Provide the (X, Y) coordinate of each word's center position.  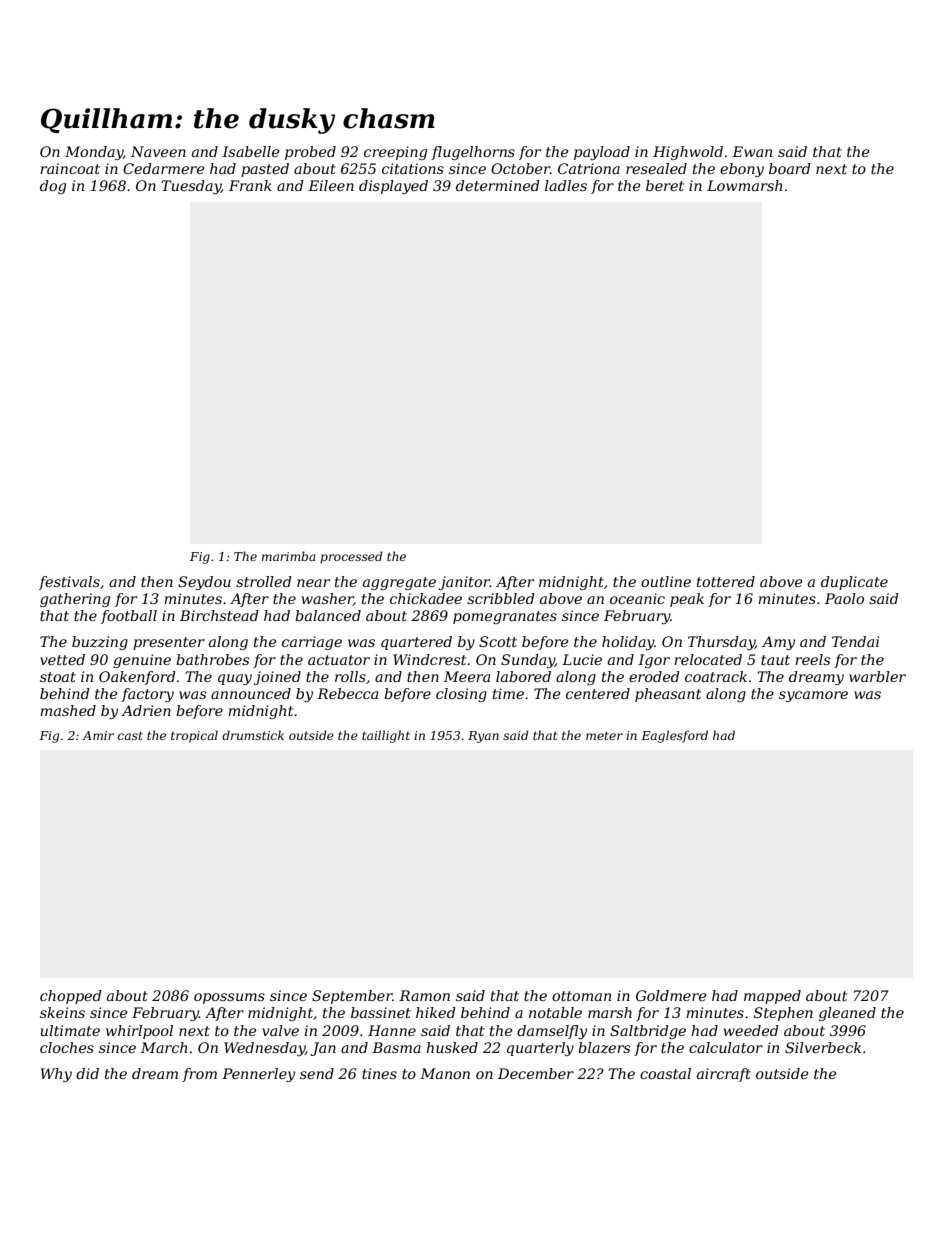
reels (812, 659)
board (790, 168)
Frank (250, 185)
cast (130, 735)
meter (604, 735)
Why (56, 1075)
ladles (566, 185)
